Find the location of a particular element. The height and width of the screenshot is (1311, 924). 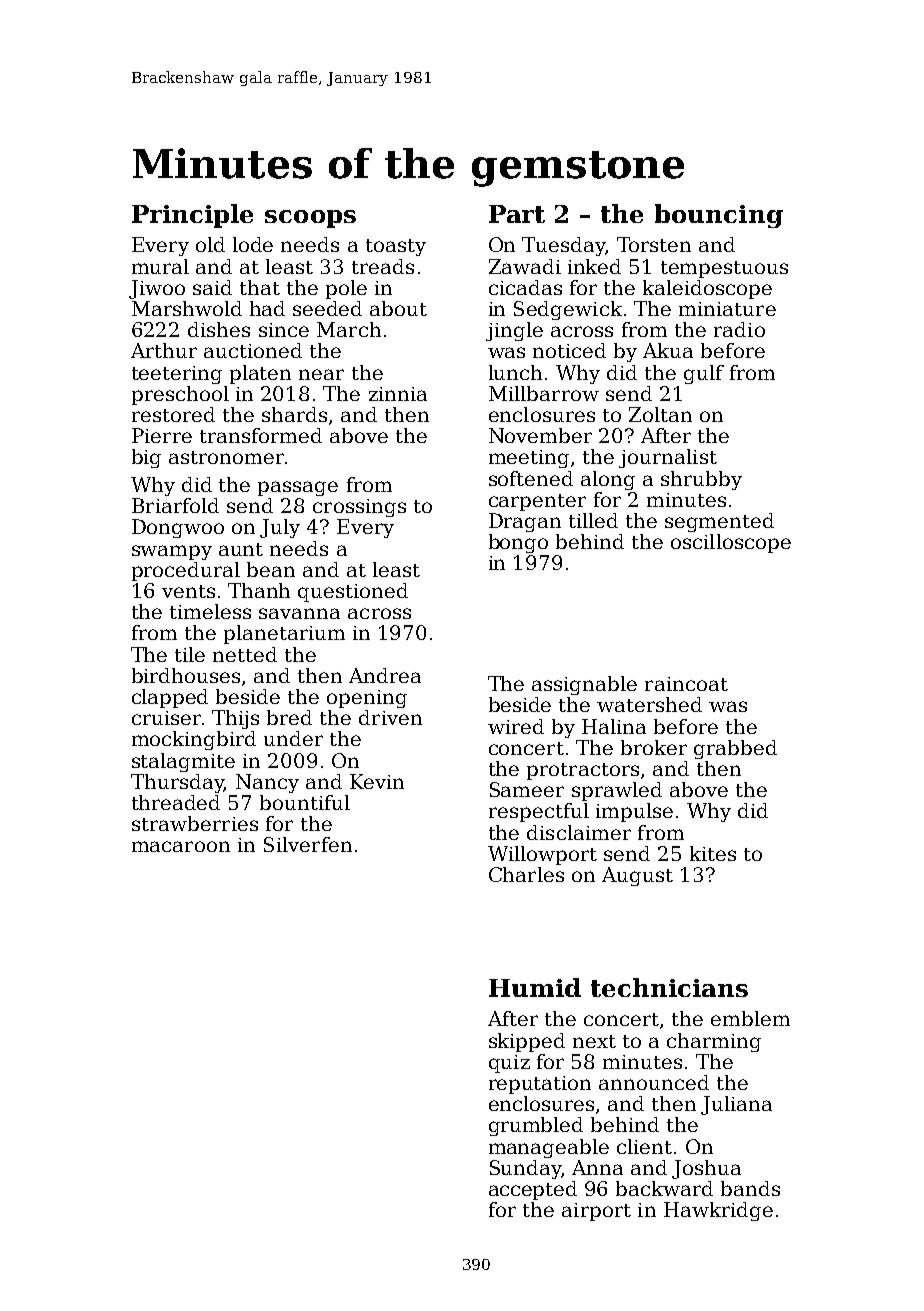

Zoltan is located at coordinates (660, 414).
